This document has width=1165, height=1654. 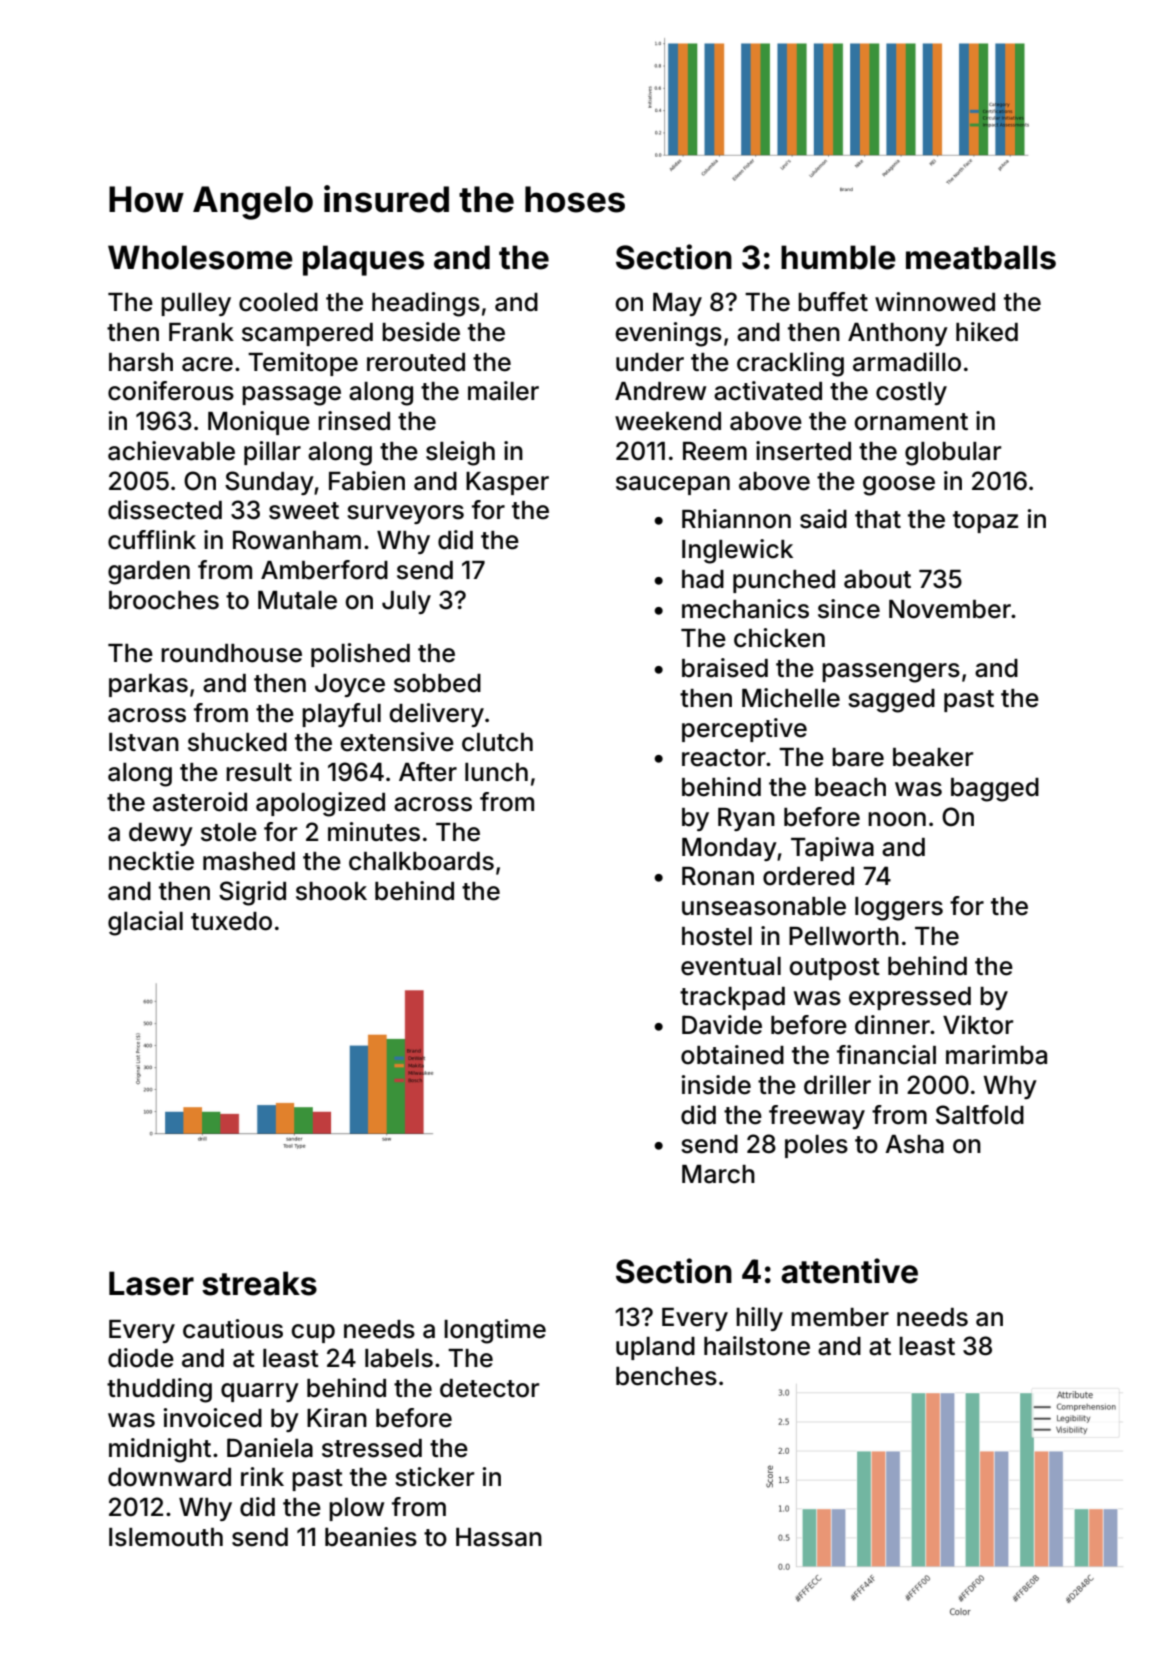 I want to click on crackling, so click(x=790, y=364).
